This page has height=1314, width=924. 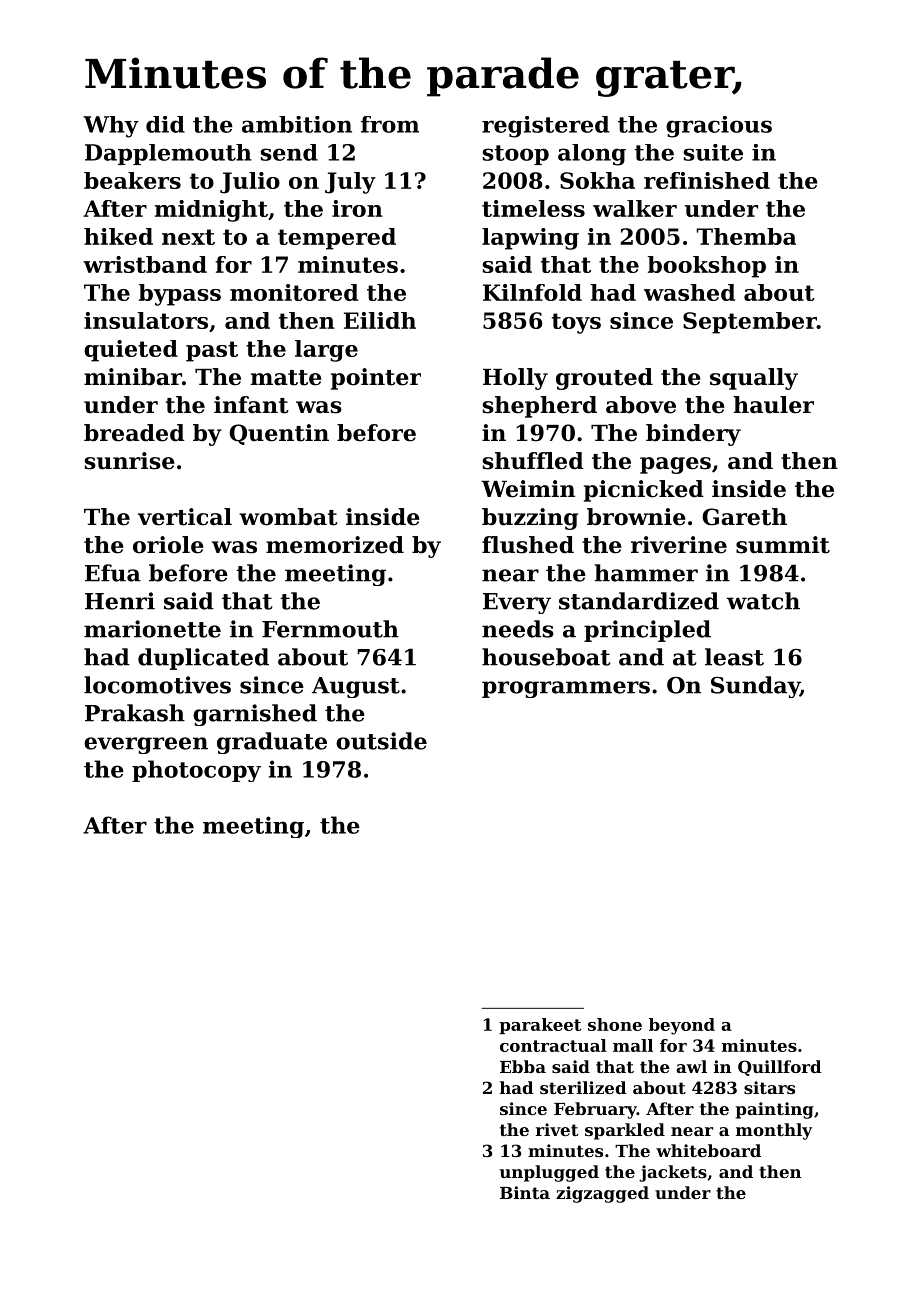 What do you see at coordinates (525, 1192) in the page?
I see `Binta` at bounding box center [525, 1192].
